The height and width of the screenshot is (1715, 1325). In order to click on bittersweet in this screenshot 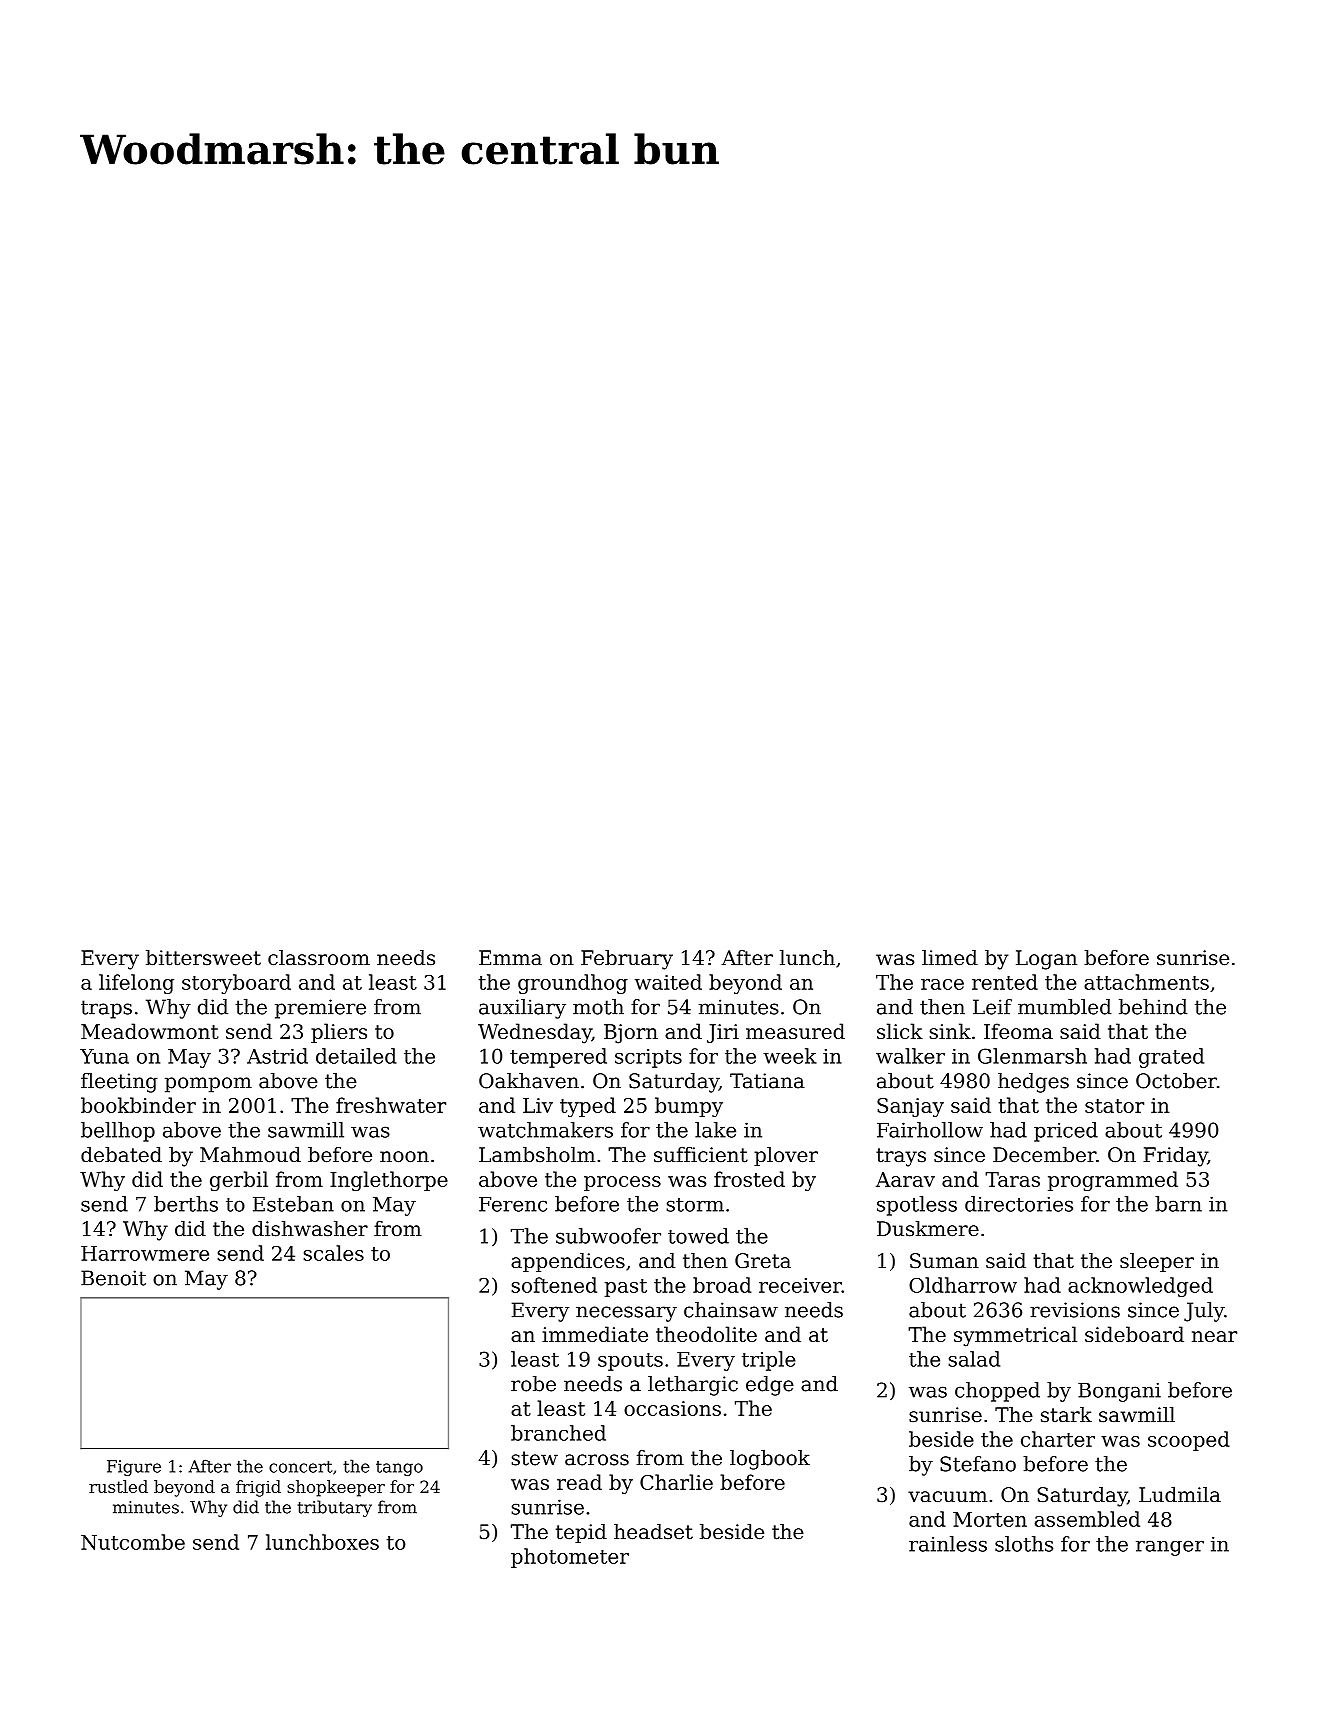, I will do `click(203, 958)`.
